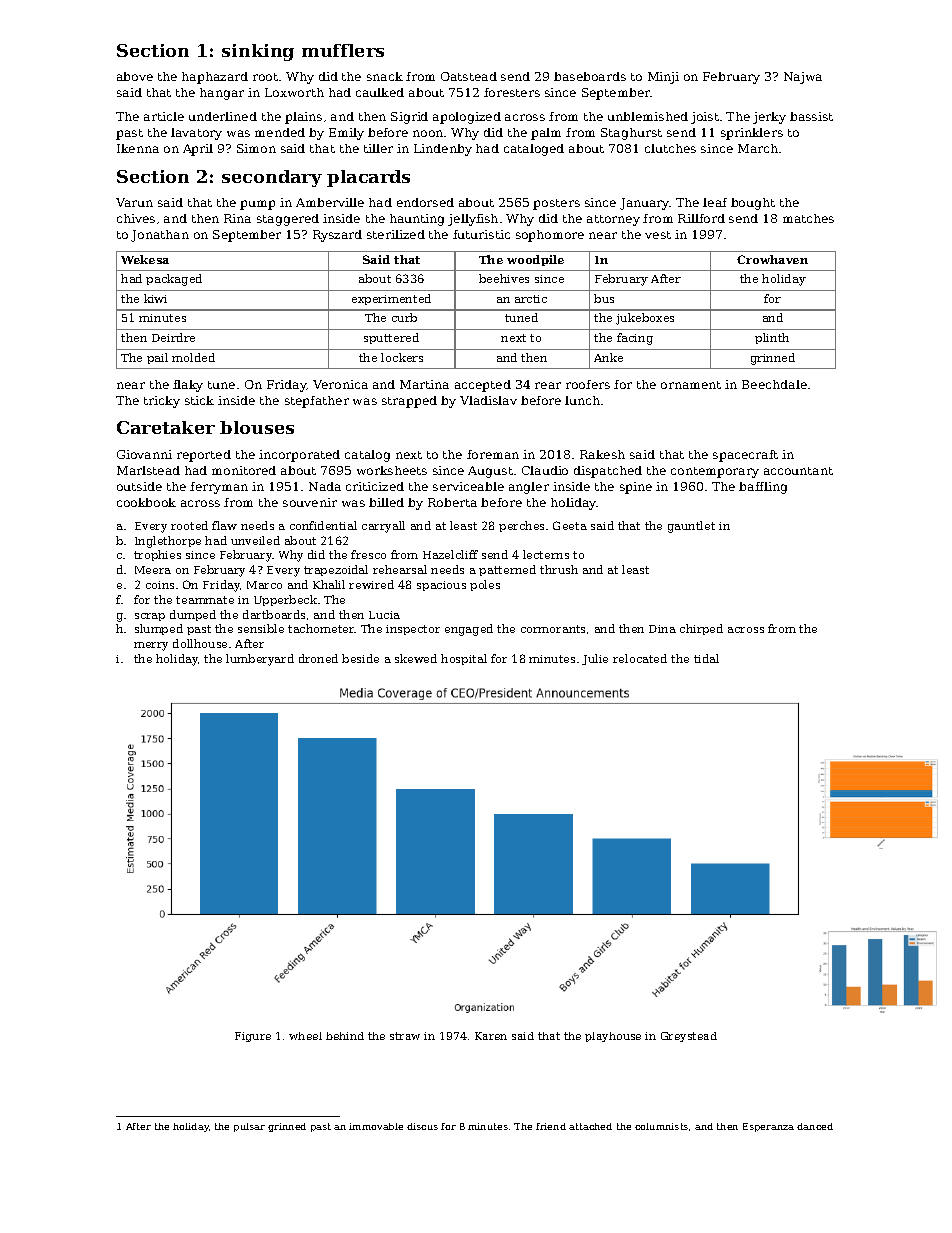  Describe the element at coordinates (305, 1036) in the document. I see `wheel` at that location.
